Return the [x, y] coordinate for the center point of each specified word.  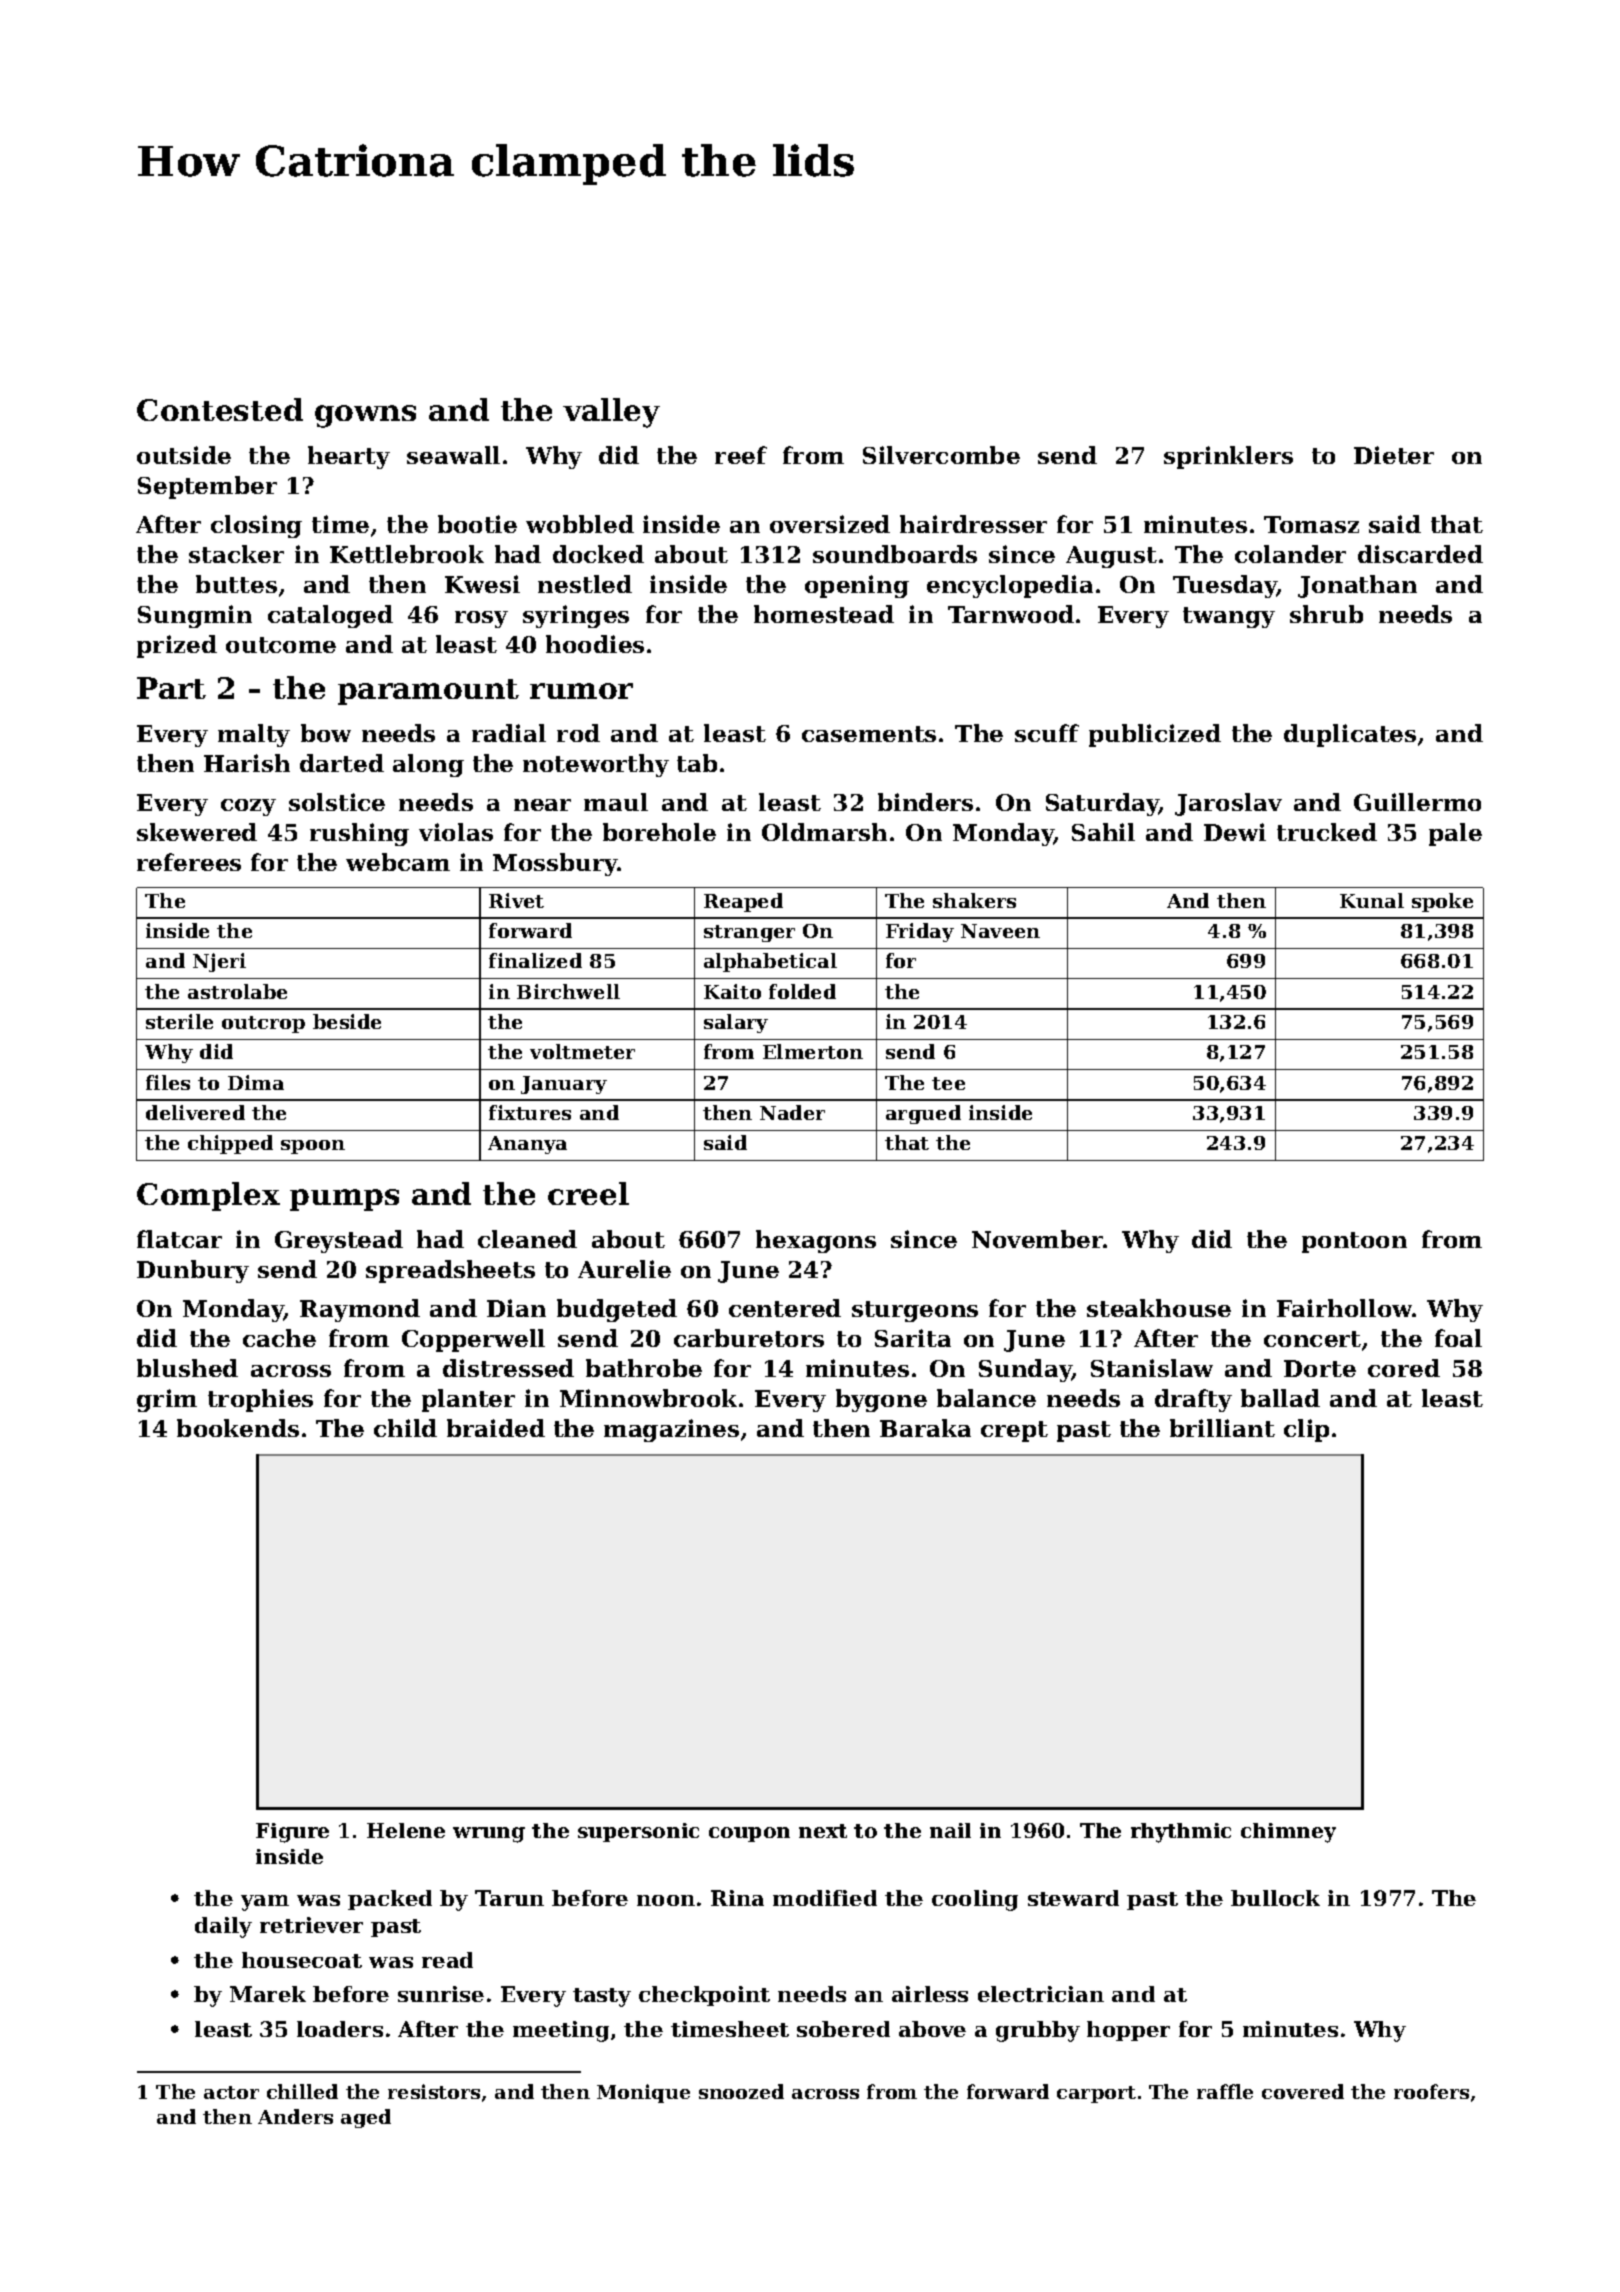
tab [697, 763]
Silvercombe [941, 455]
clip [1306, 1430]
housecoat [302, 1960]
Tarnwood [1011, 614]
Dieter [1394, 455]
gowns [365, 416]
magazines [671, 1430]
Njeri [219, 962]
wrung [489, 1835]
